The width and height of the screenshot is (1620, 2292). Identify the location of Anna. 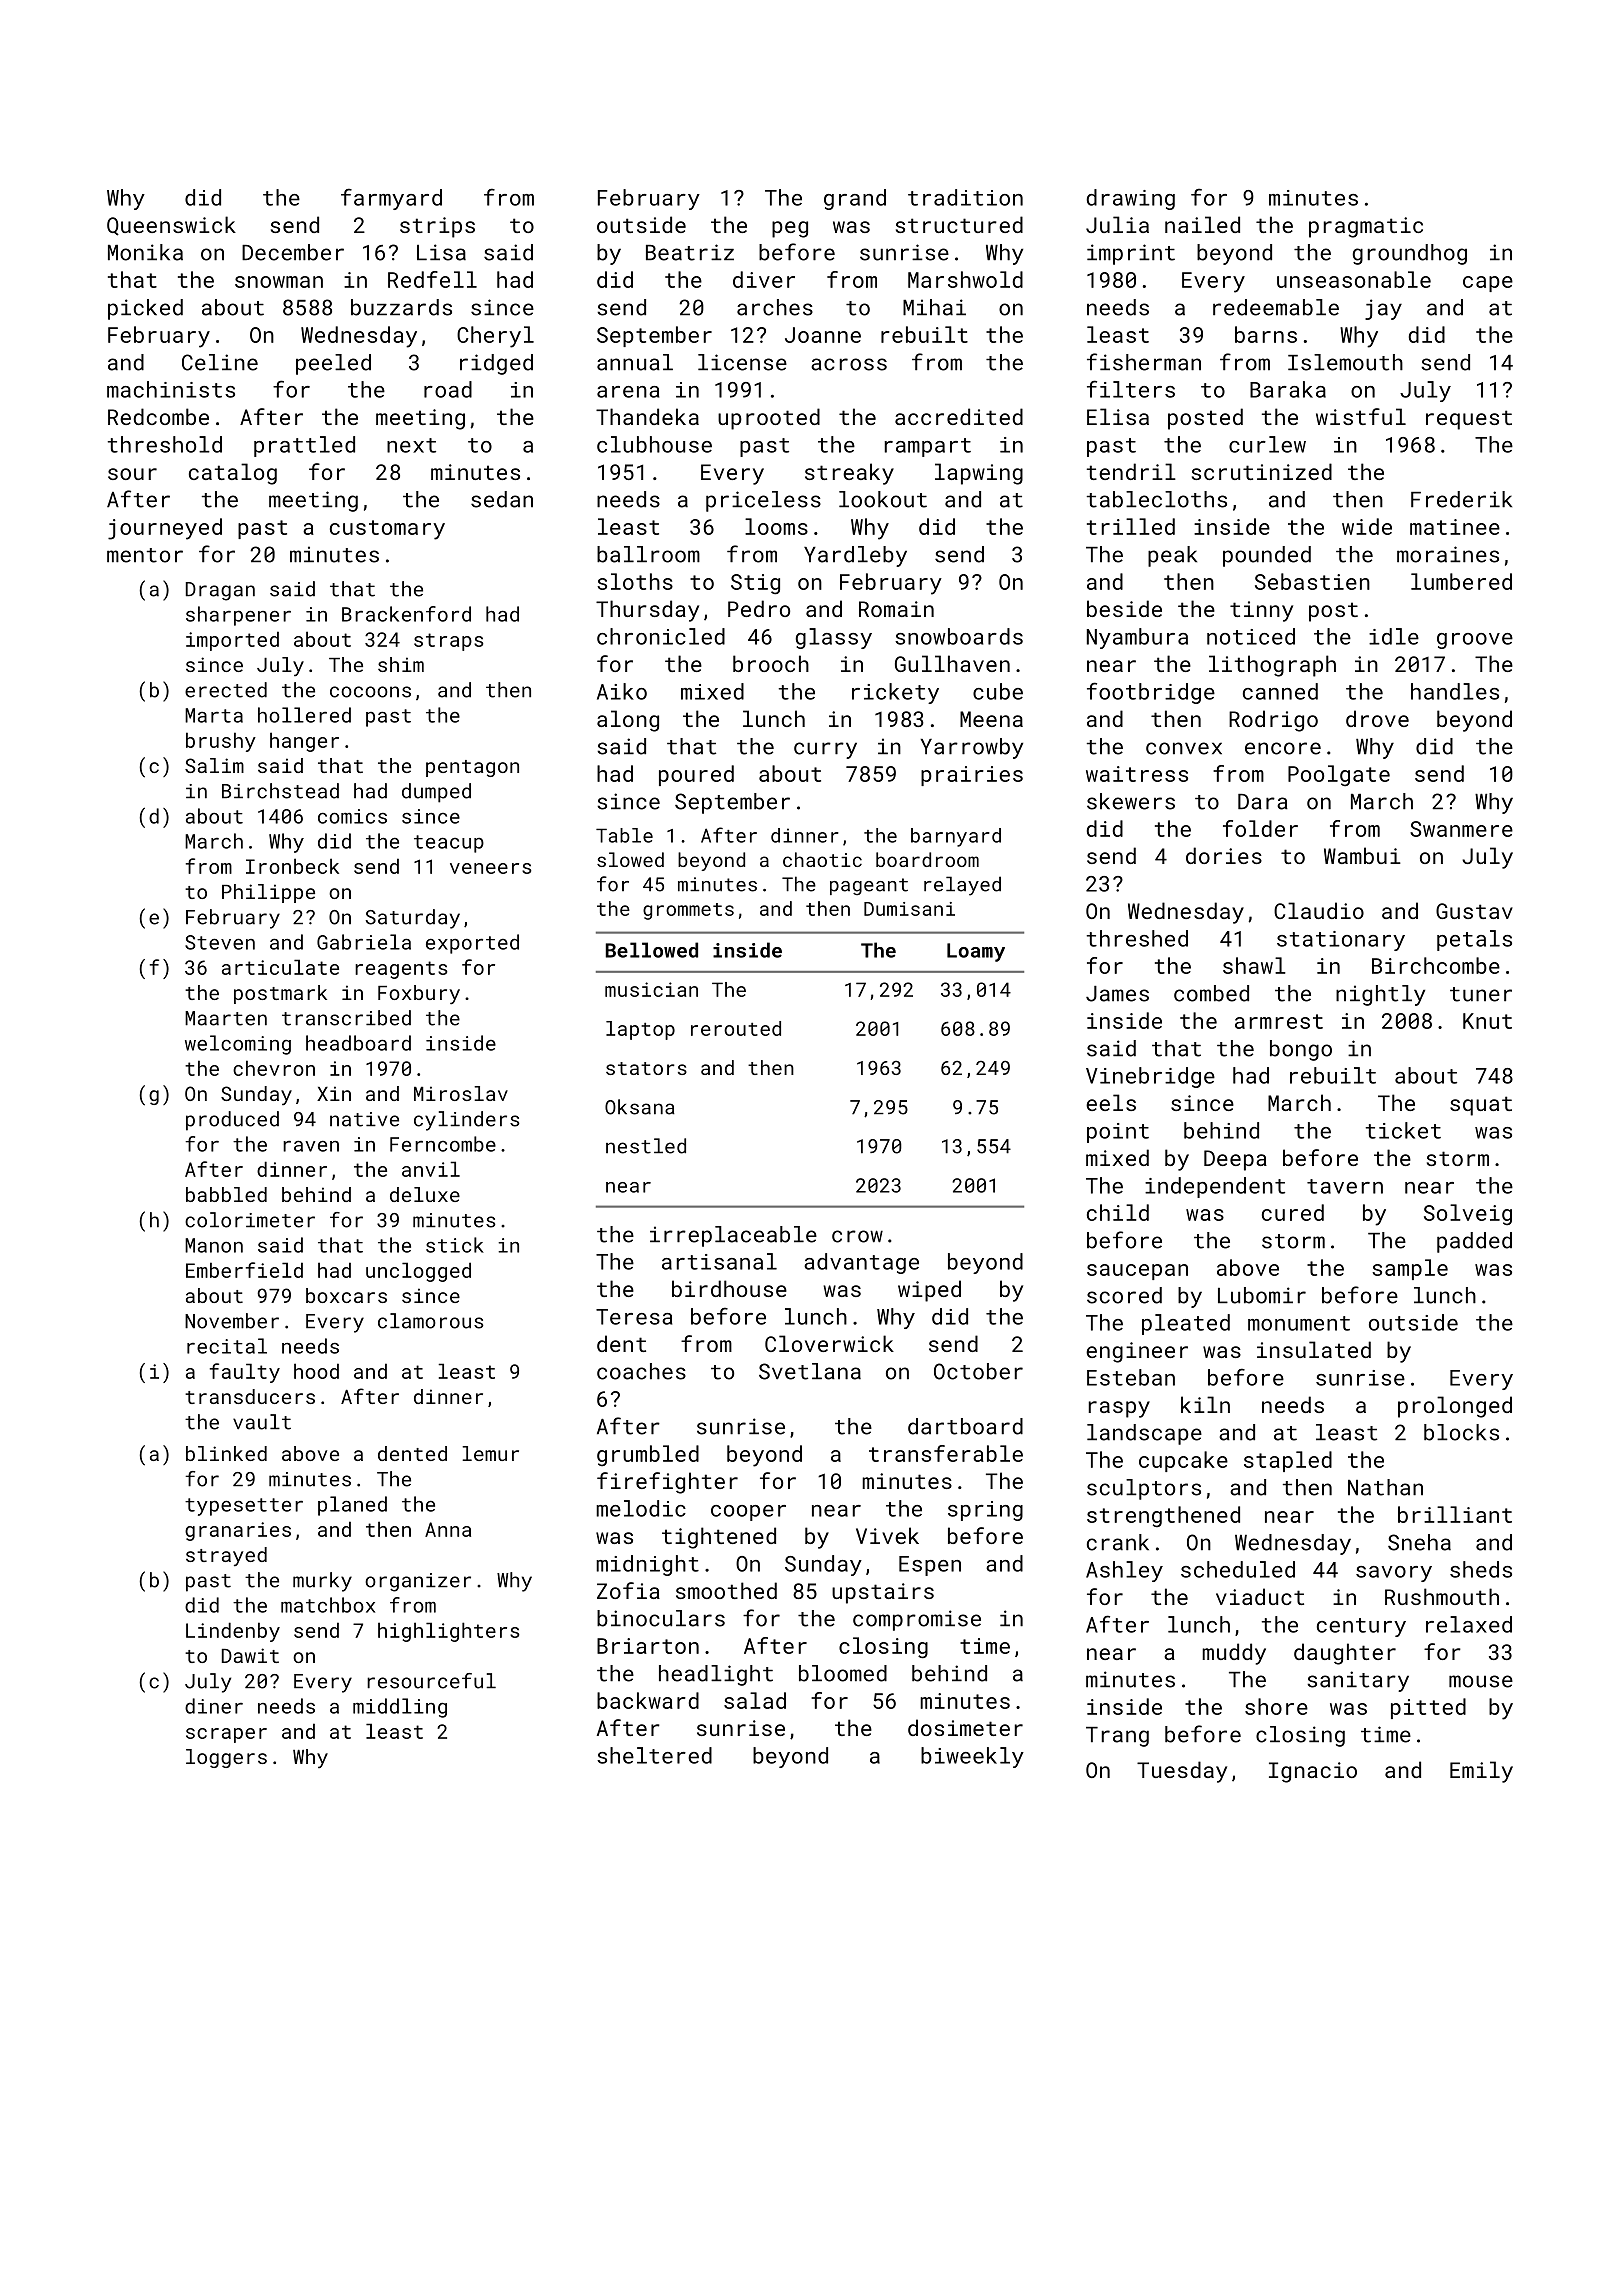
(448, 1529).
